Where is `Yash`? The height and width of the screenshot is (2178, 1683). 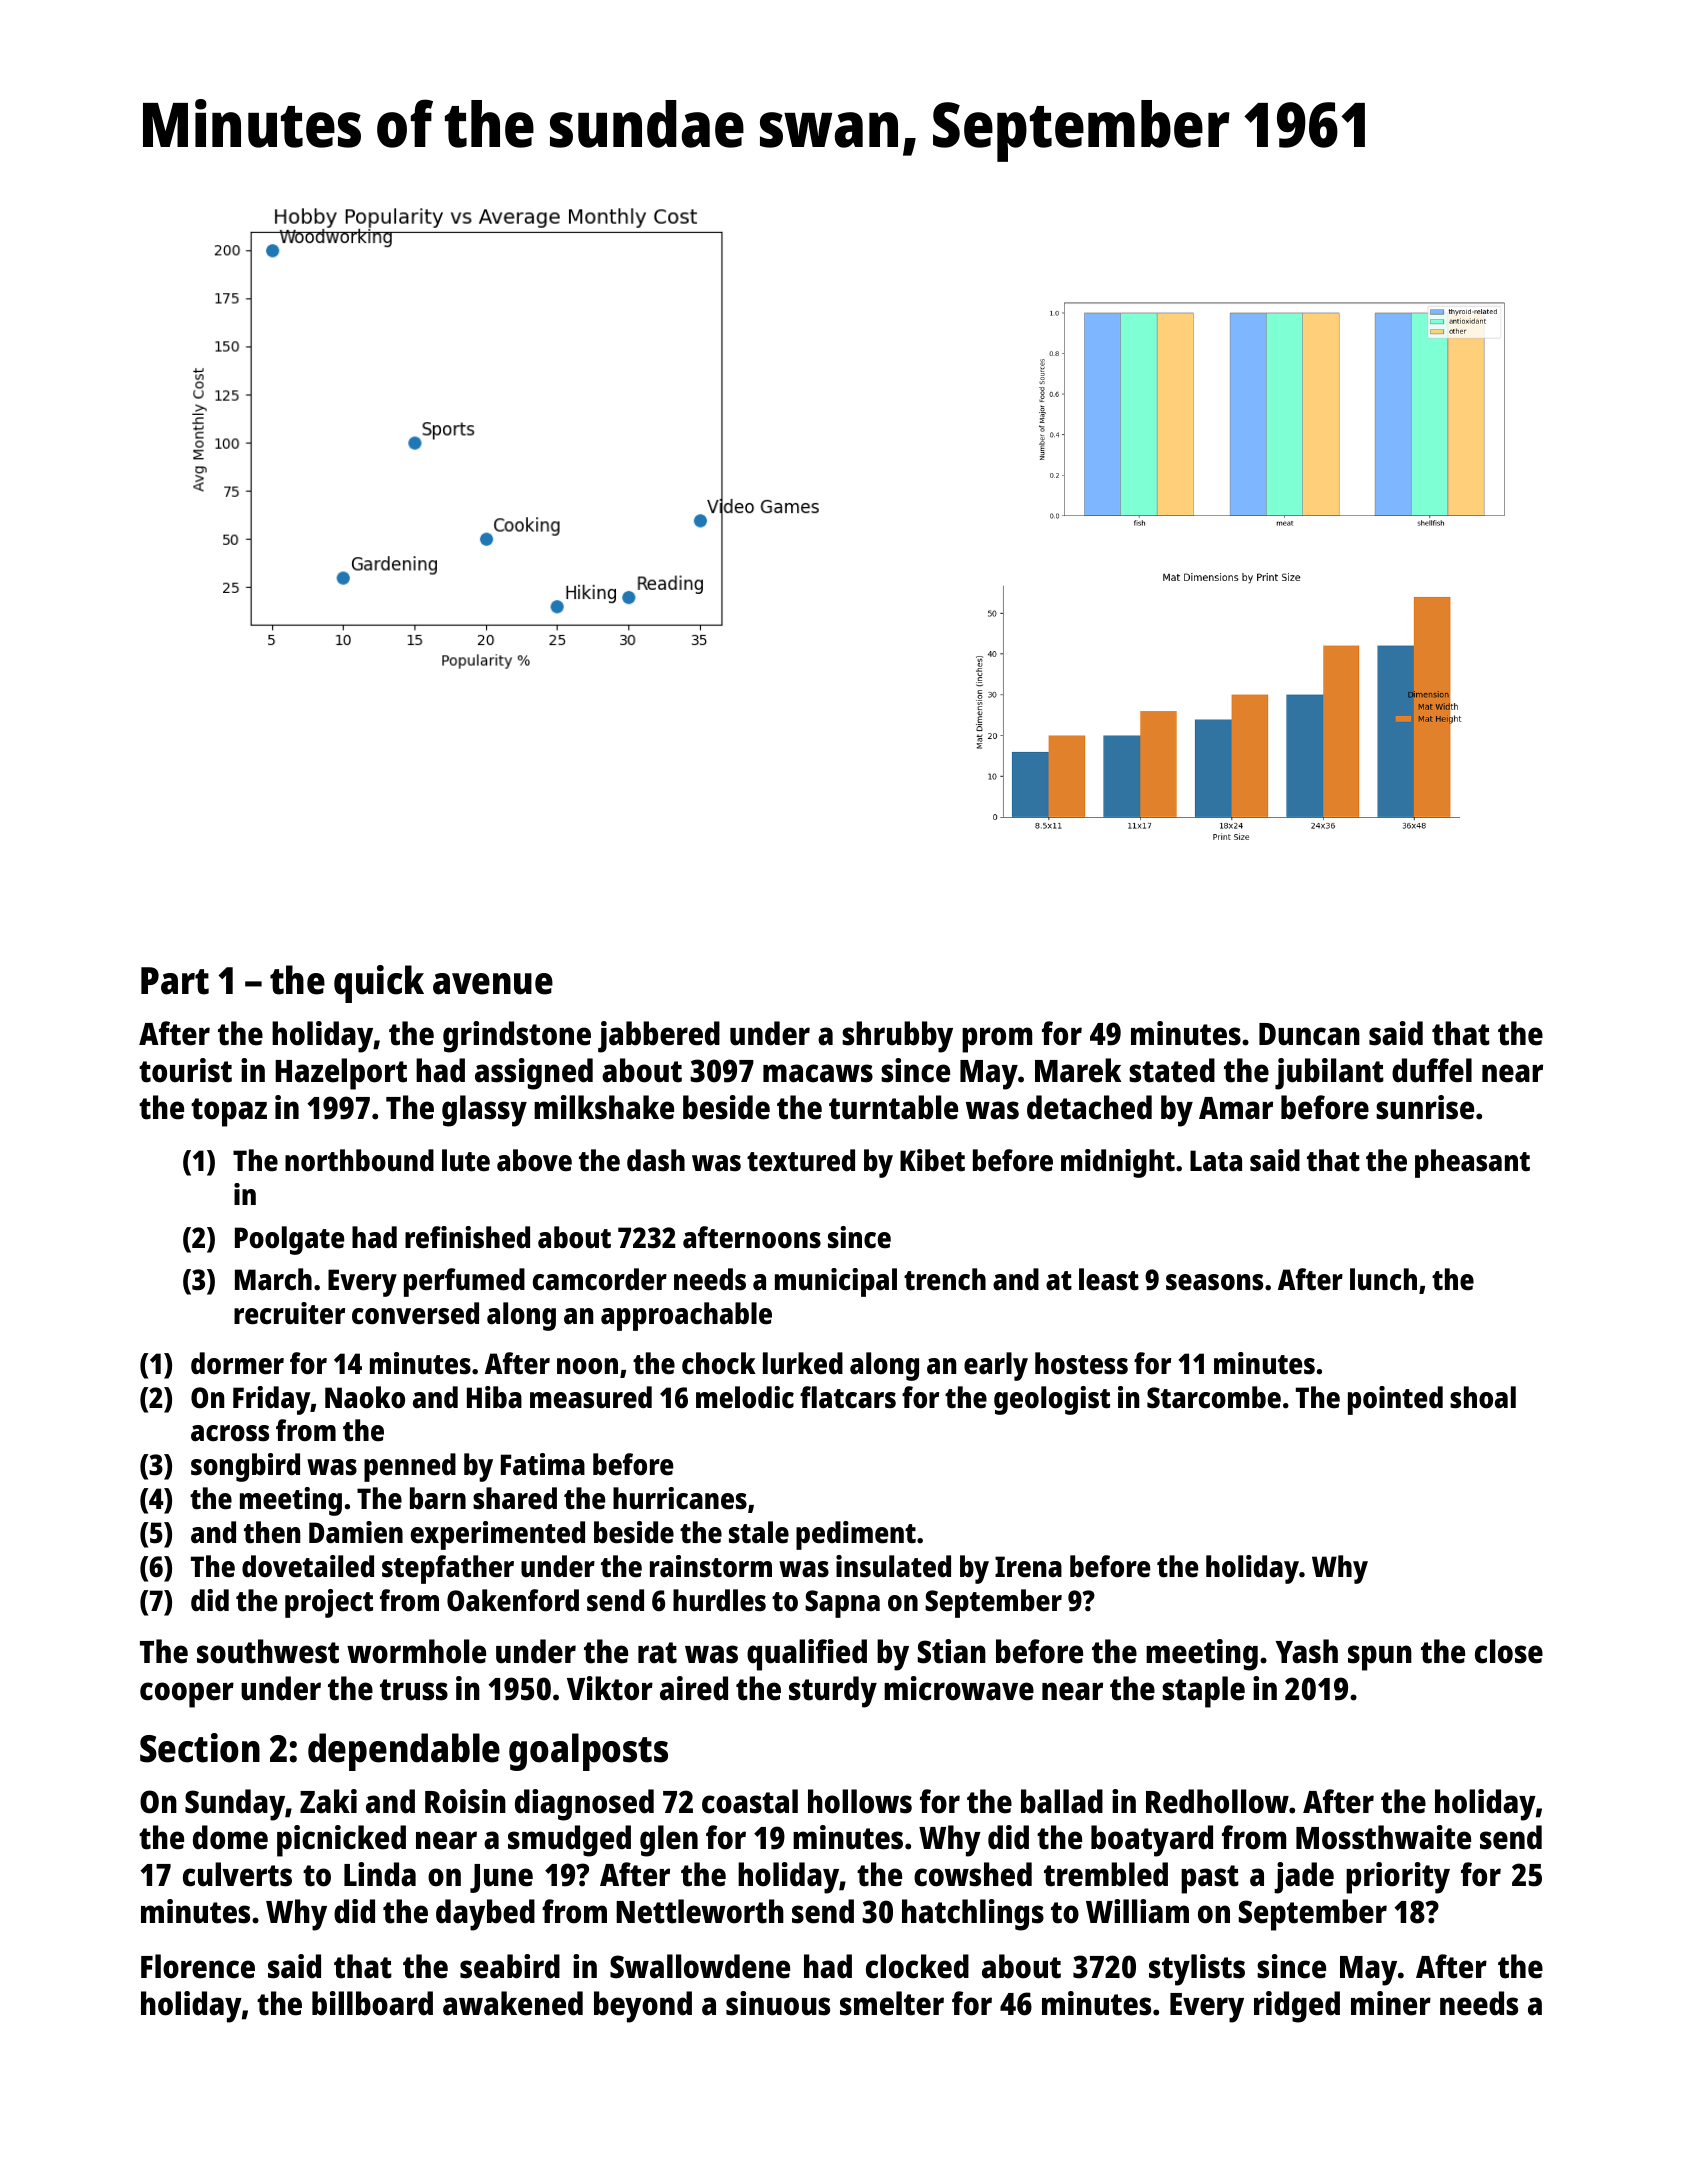 Yash is located at coordinates (1307, 1651).
